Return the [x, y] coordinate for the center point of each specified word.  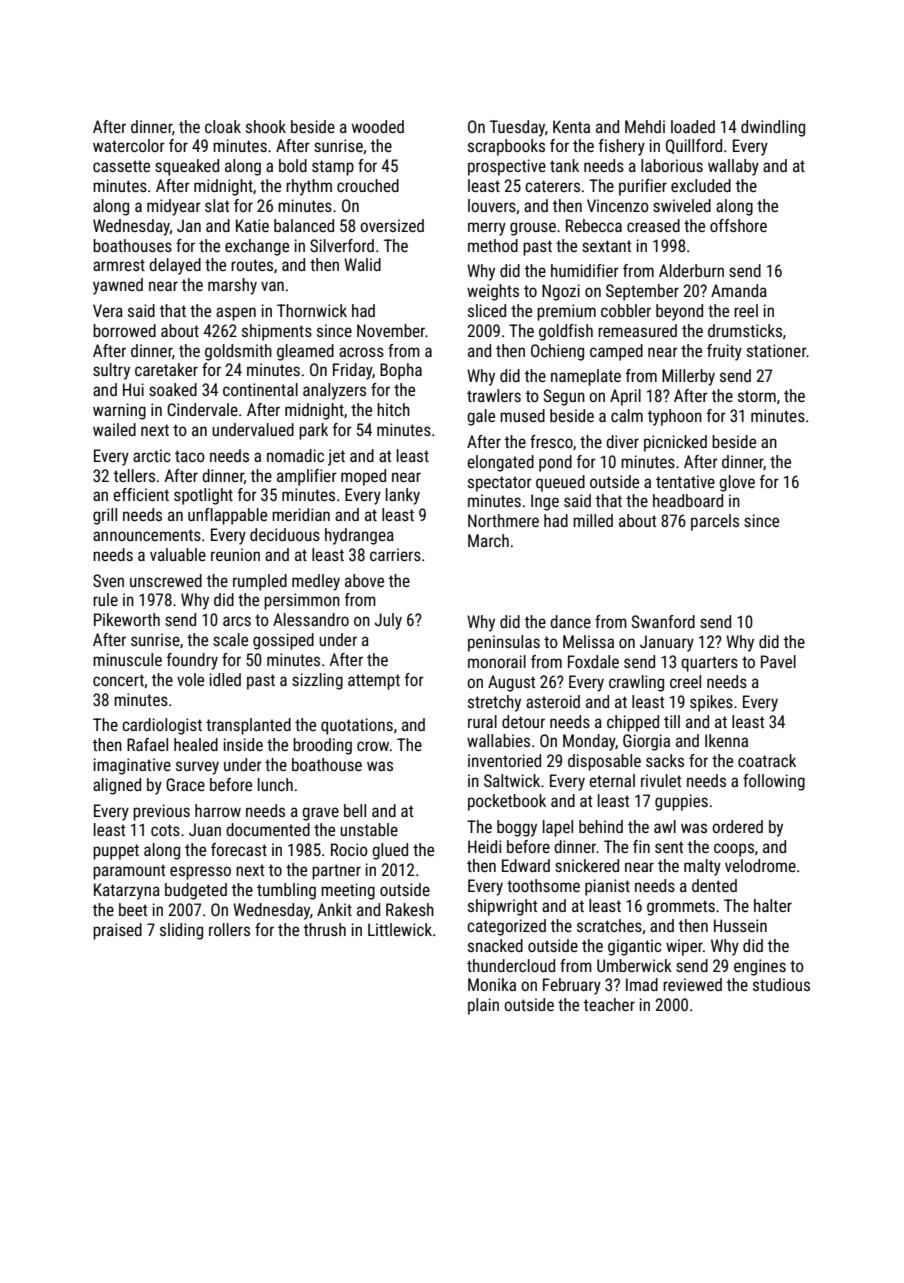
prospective [507, 167]
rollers [229, 929]
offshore [738, 225]
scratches [609, 925]
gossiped [283, 641]
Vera [108, 310]
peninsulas [504, 643]
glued [390, 851]
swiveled [682, 205]
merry [487, 229]
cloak [223, 126]
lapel [558, 828]
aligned [117, 786]
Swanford [663, 621]
